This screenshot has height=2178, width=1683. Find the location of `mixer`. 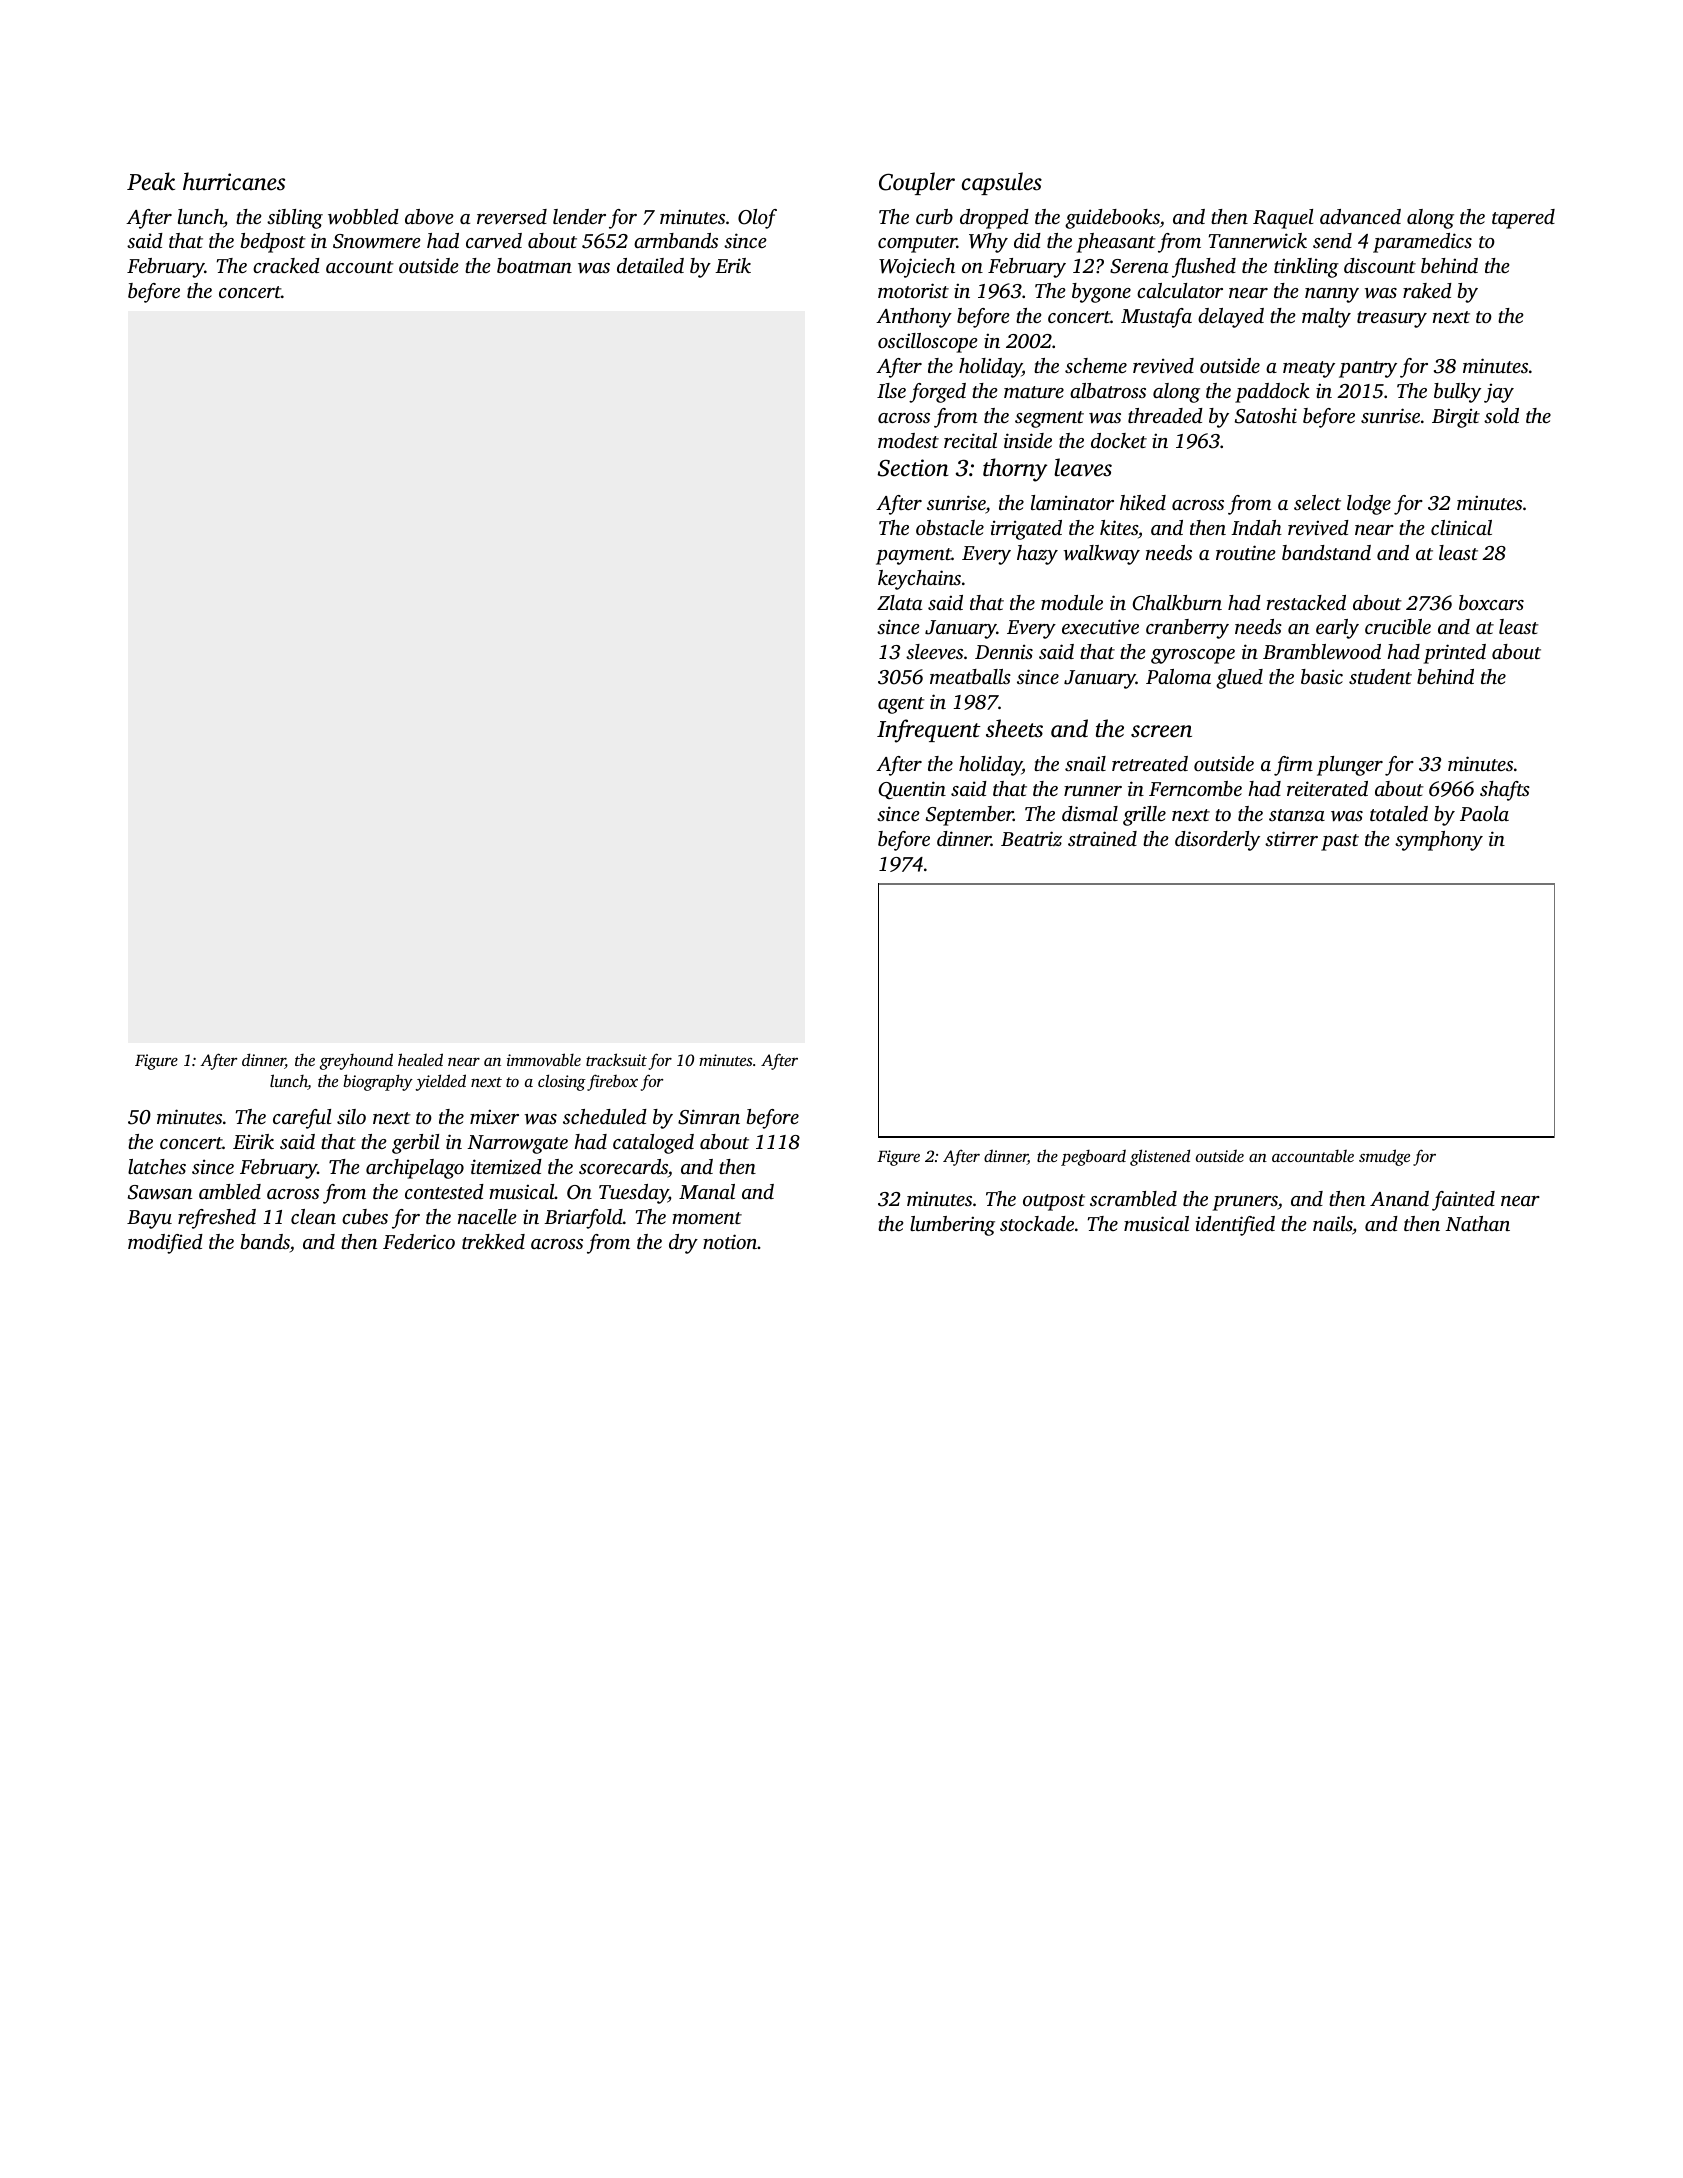

mixer is located at coordinates (494, 1116).
